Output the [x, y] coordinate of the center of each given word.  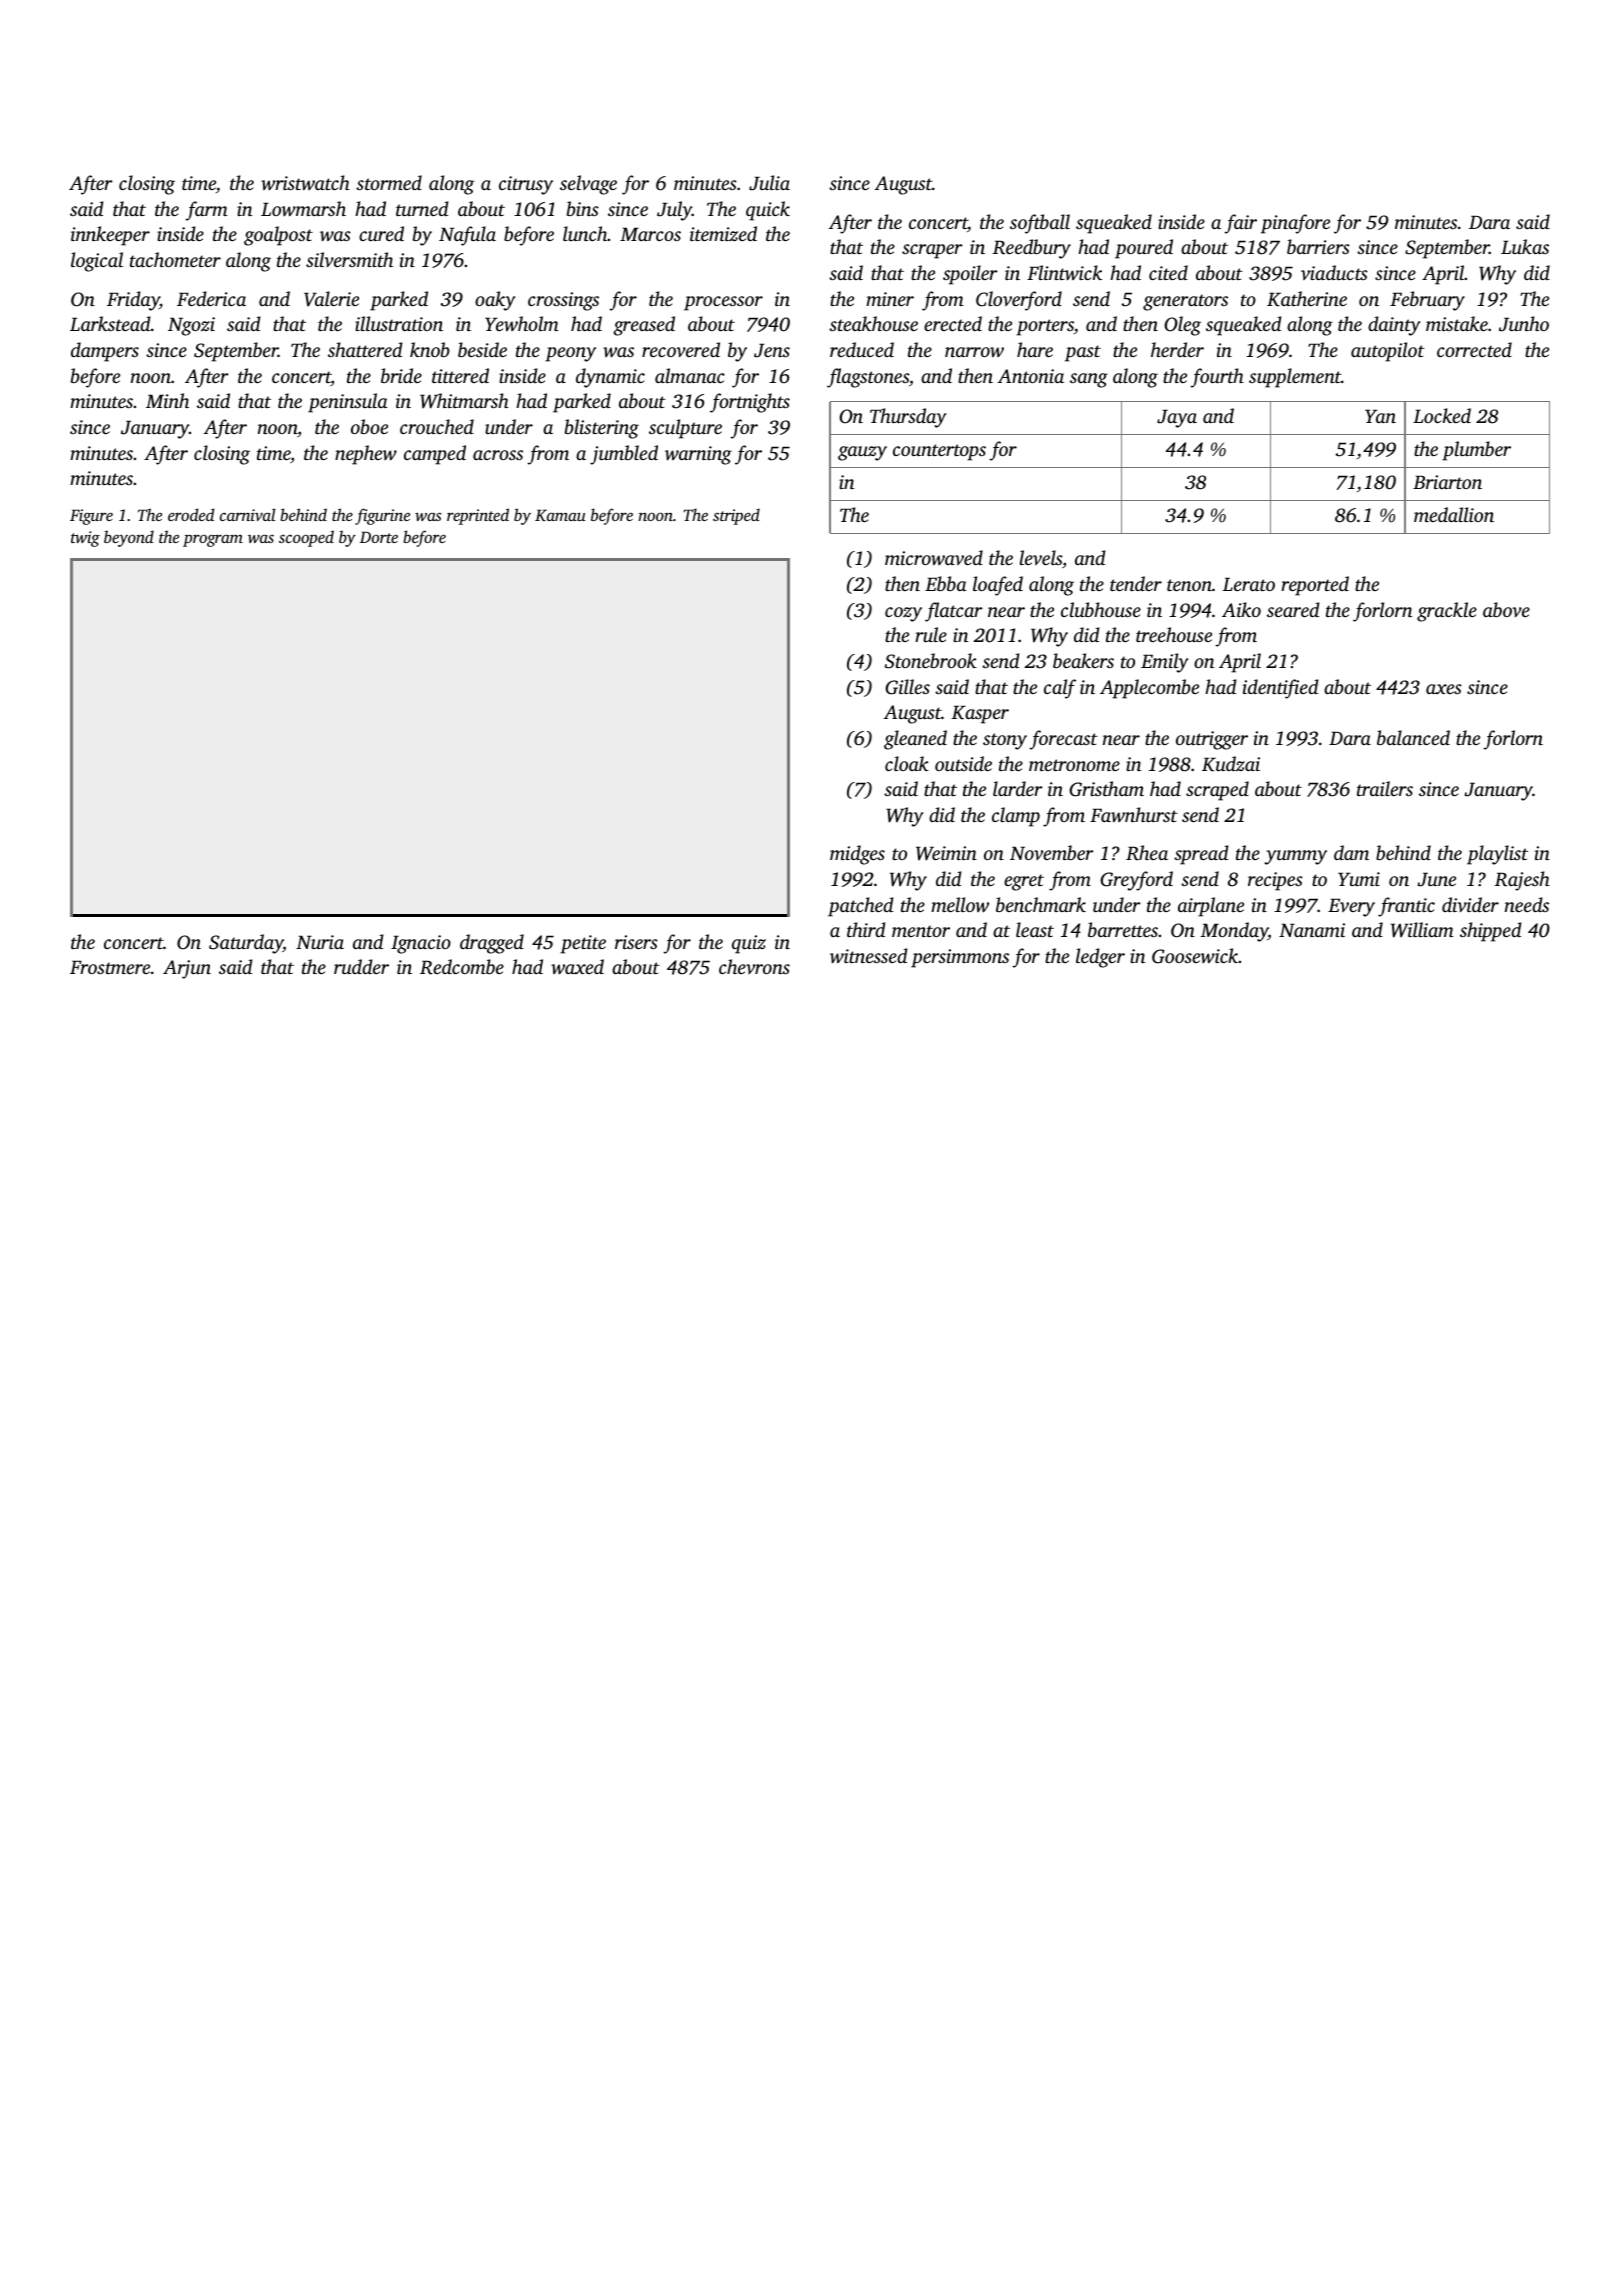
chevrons [754, 966]
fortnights [750, 403]
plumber [1476, 451]
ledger [1100, 958]
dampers [105, 352]
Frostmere [110, 967]
